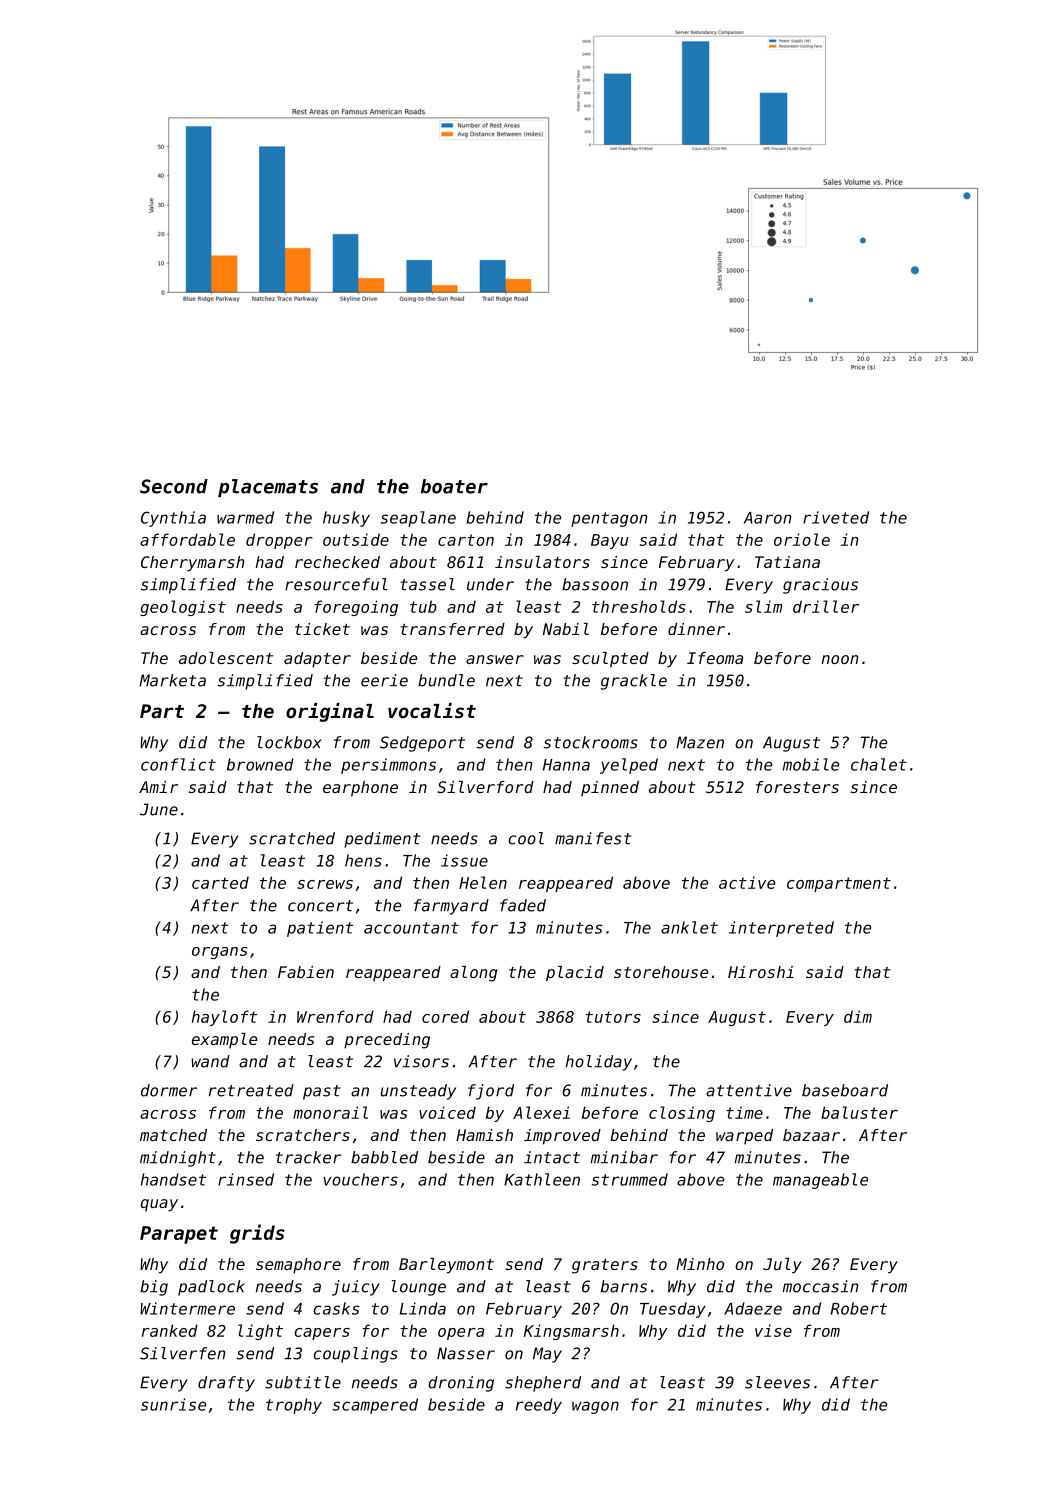  Describe the element at coordinates (595, 1407) in the page. I see `wagon` at that location.
